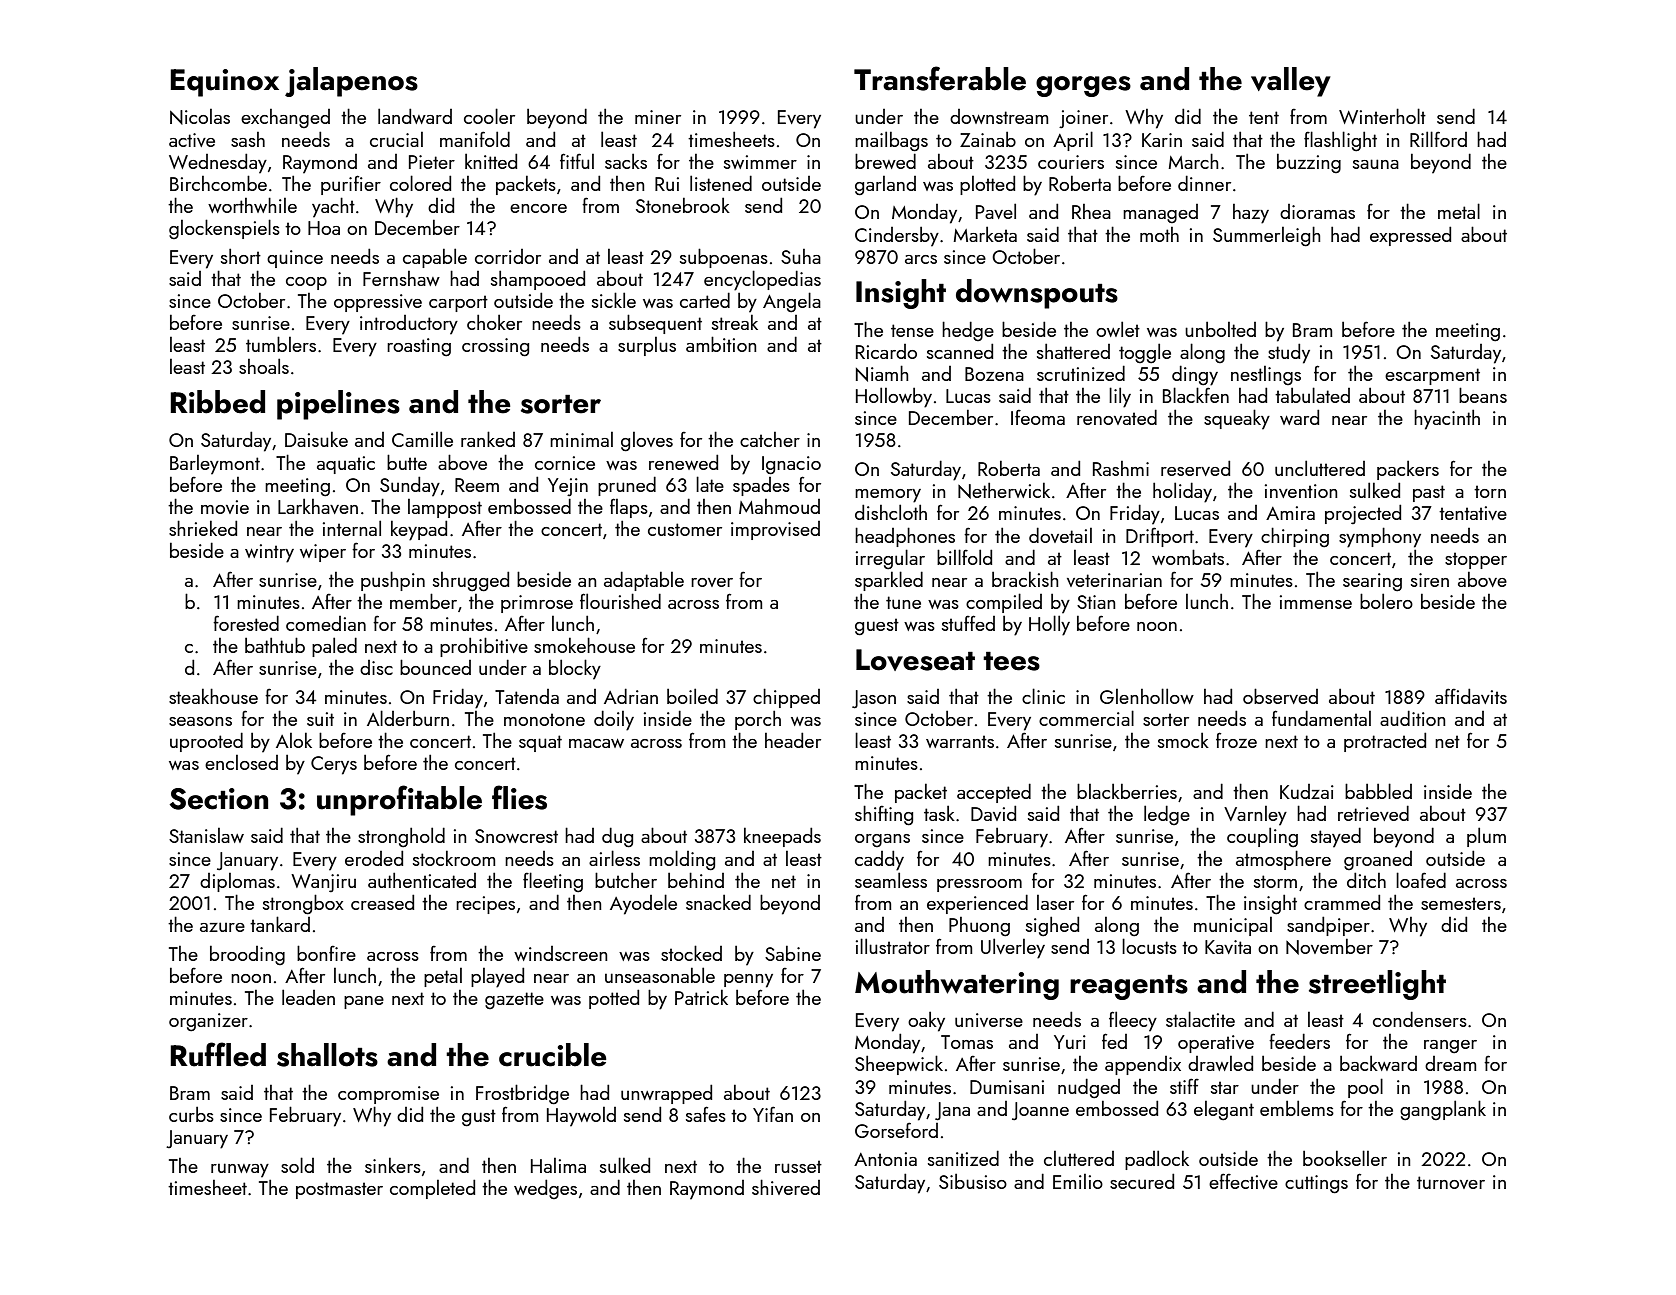  I want to click on Equinox, so click(224, 83).
